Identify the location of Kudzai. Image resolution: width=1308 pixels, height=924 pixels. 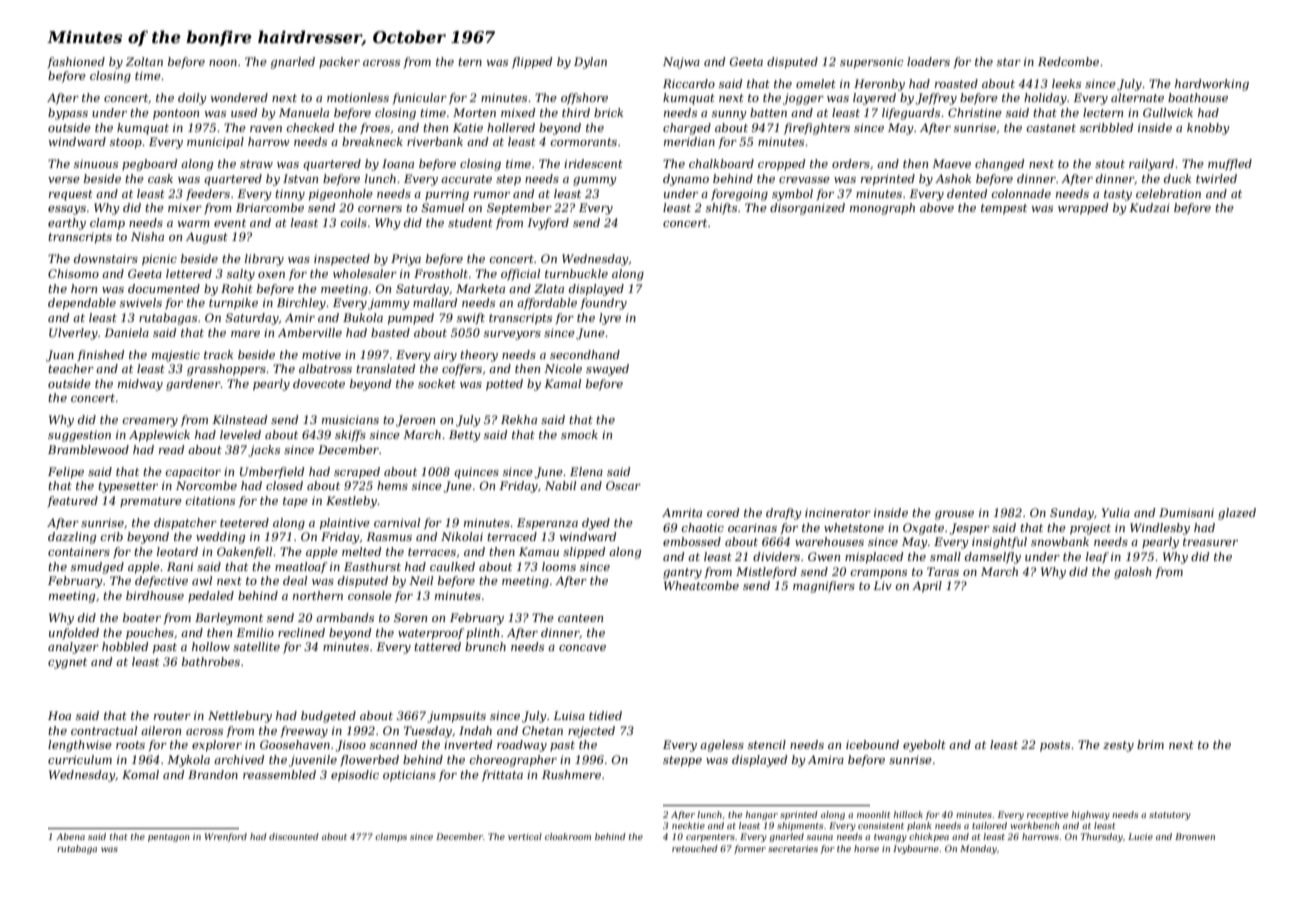
(1149, 207).
